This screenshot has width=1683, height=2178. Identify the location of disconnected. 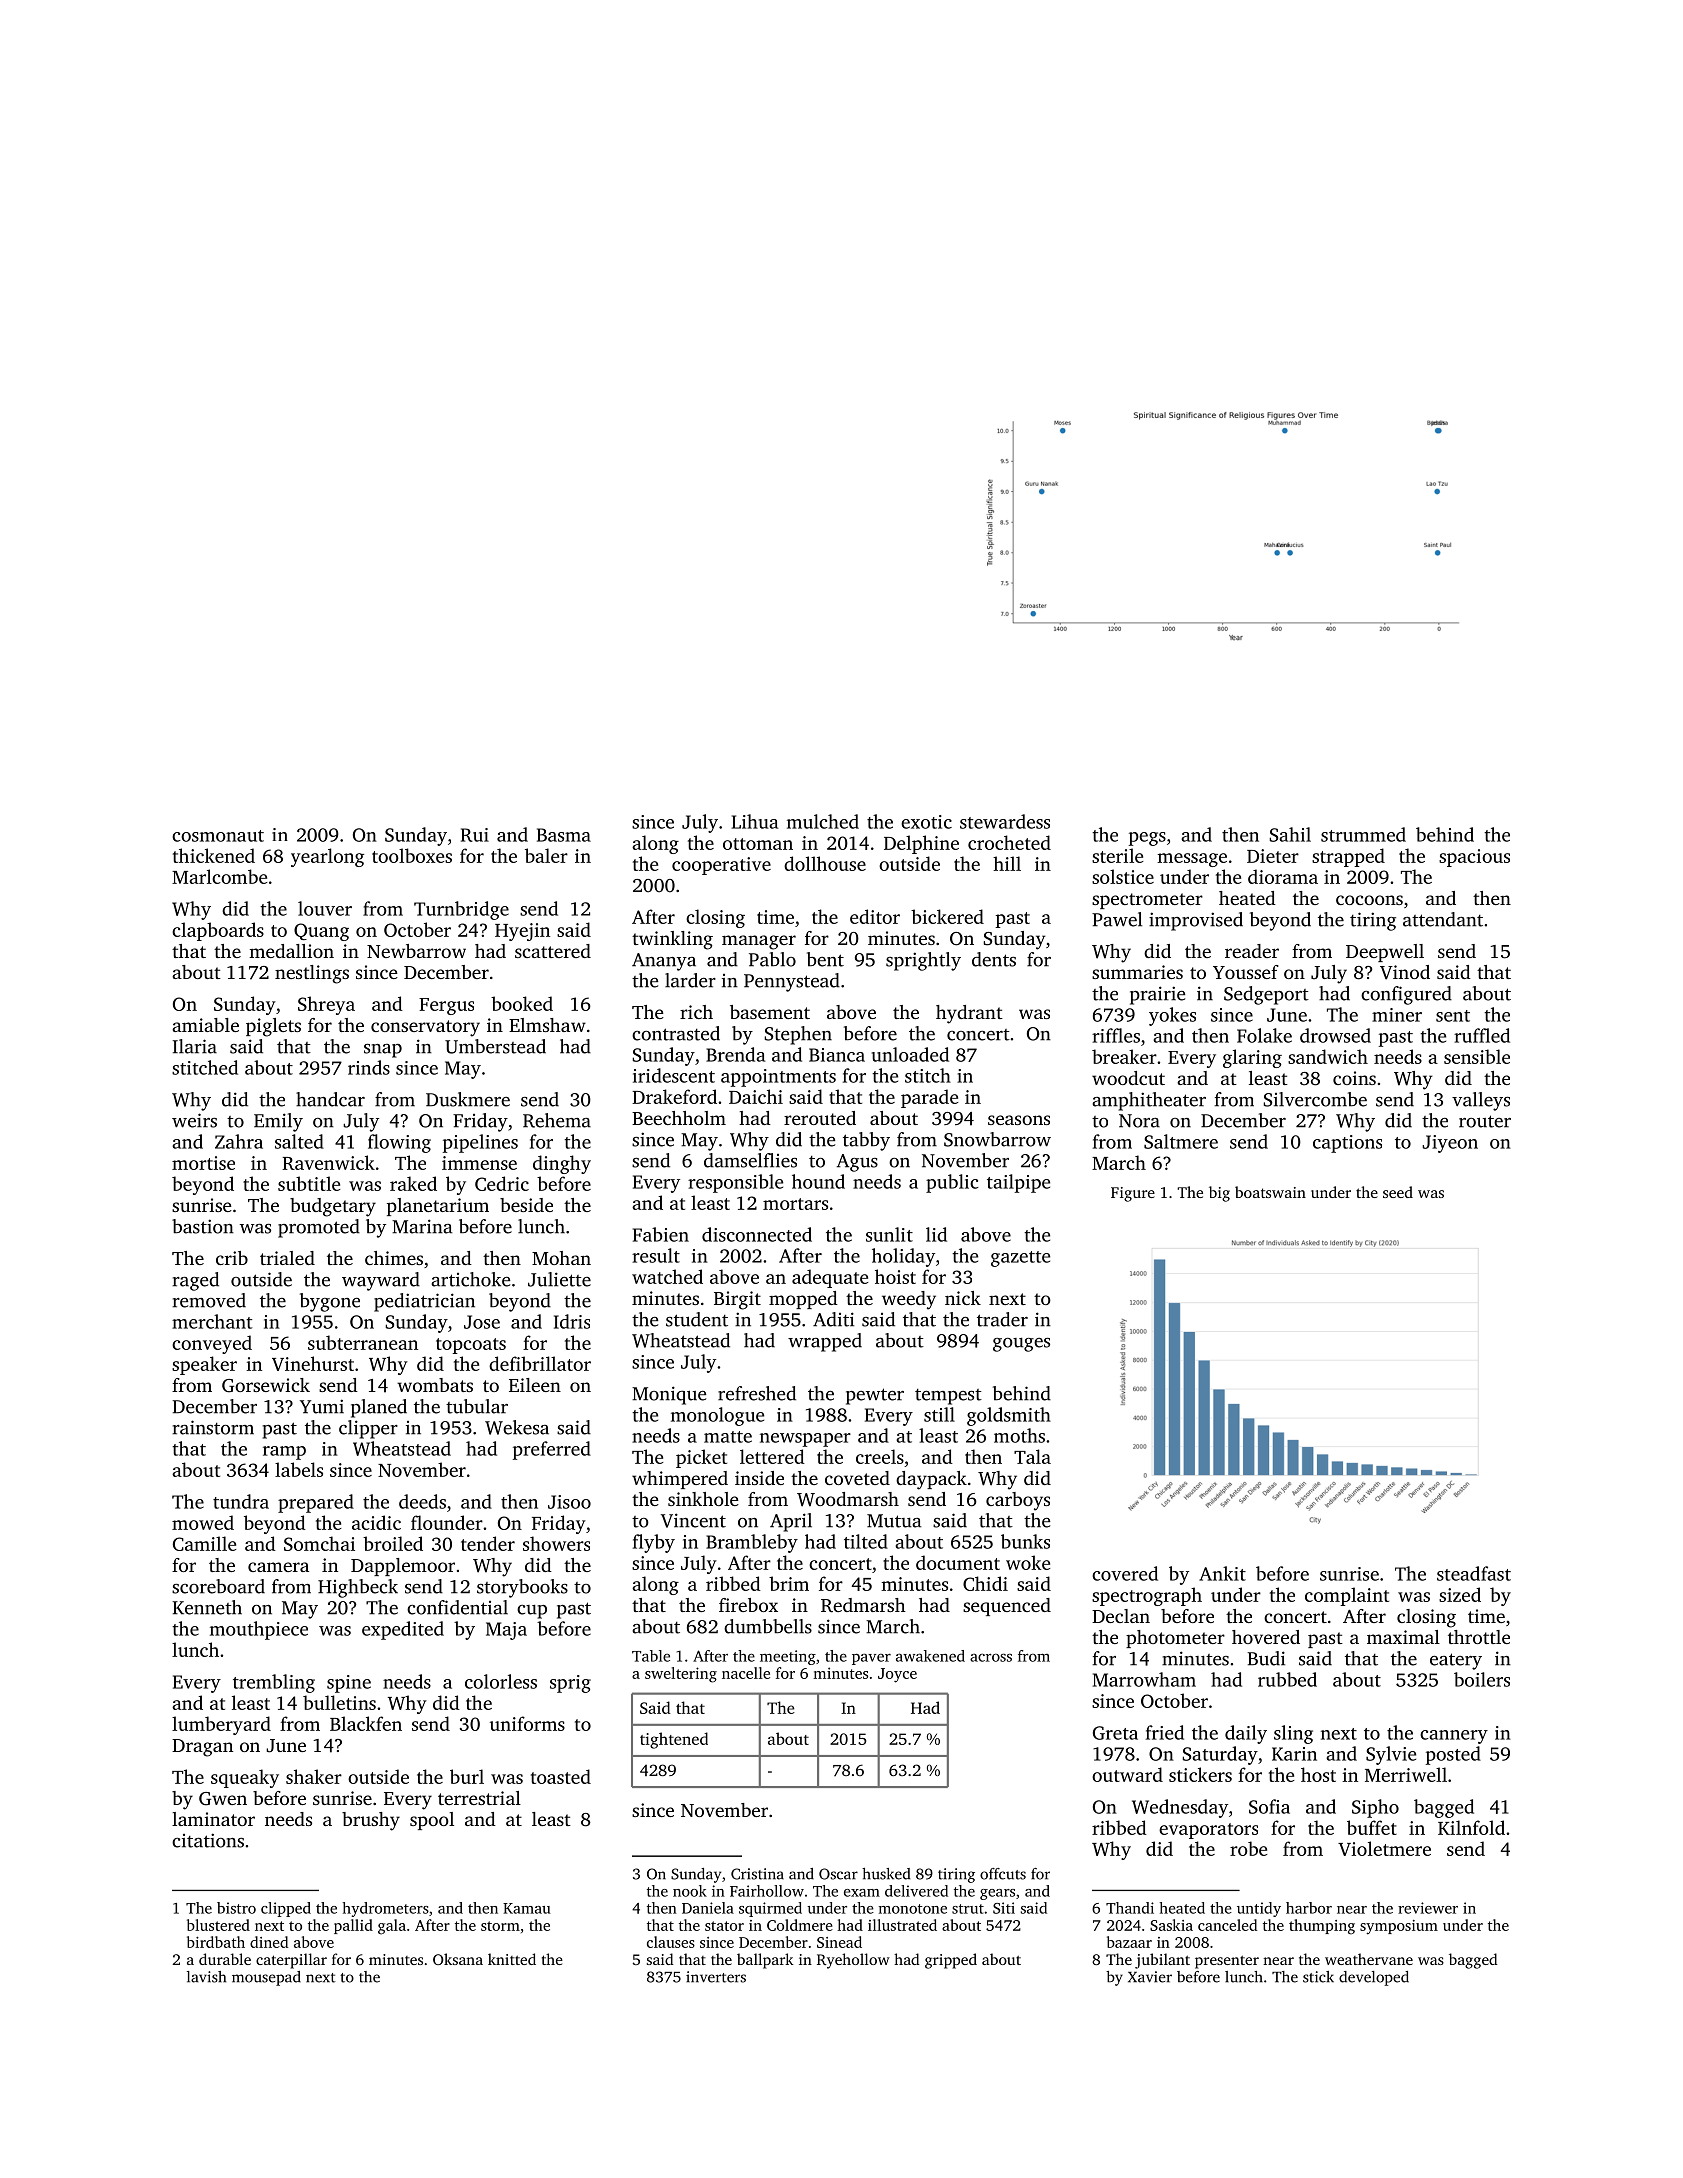
(757, 1234).
